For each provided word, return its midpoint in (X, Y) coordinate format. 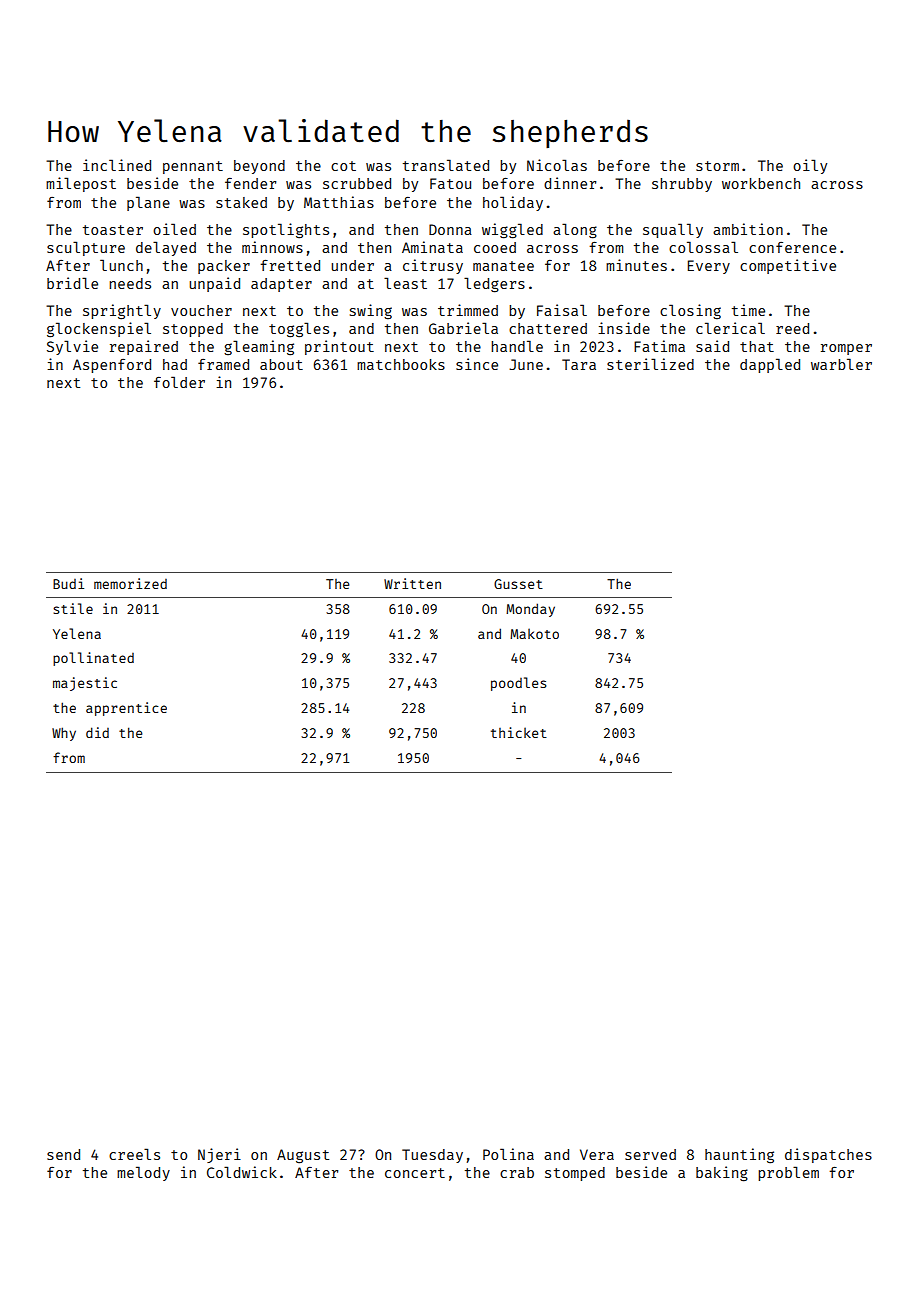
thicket (519, 732)
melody (143, 1173)
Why (64, 734)
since (477, 364)
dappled (770, 365)
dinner (570, 183)
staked (241, 202)
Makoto (534, 633)
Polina (508, 1154)
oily (810, 166)
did (97, 732)
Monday (530, 610)
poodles (519, 684)
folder (179, 382)
